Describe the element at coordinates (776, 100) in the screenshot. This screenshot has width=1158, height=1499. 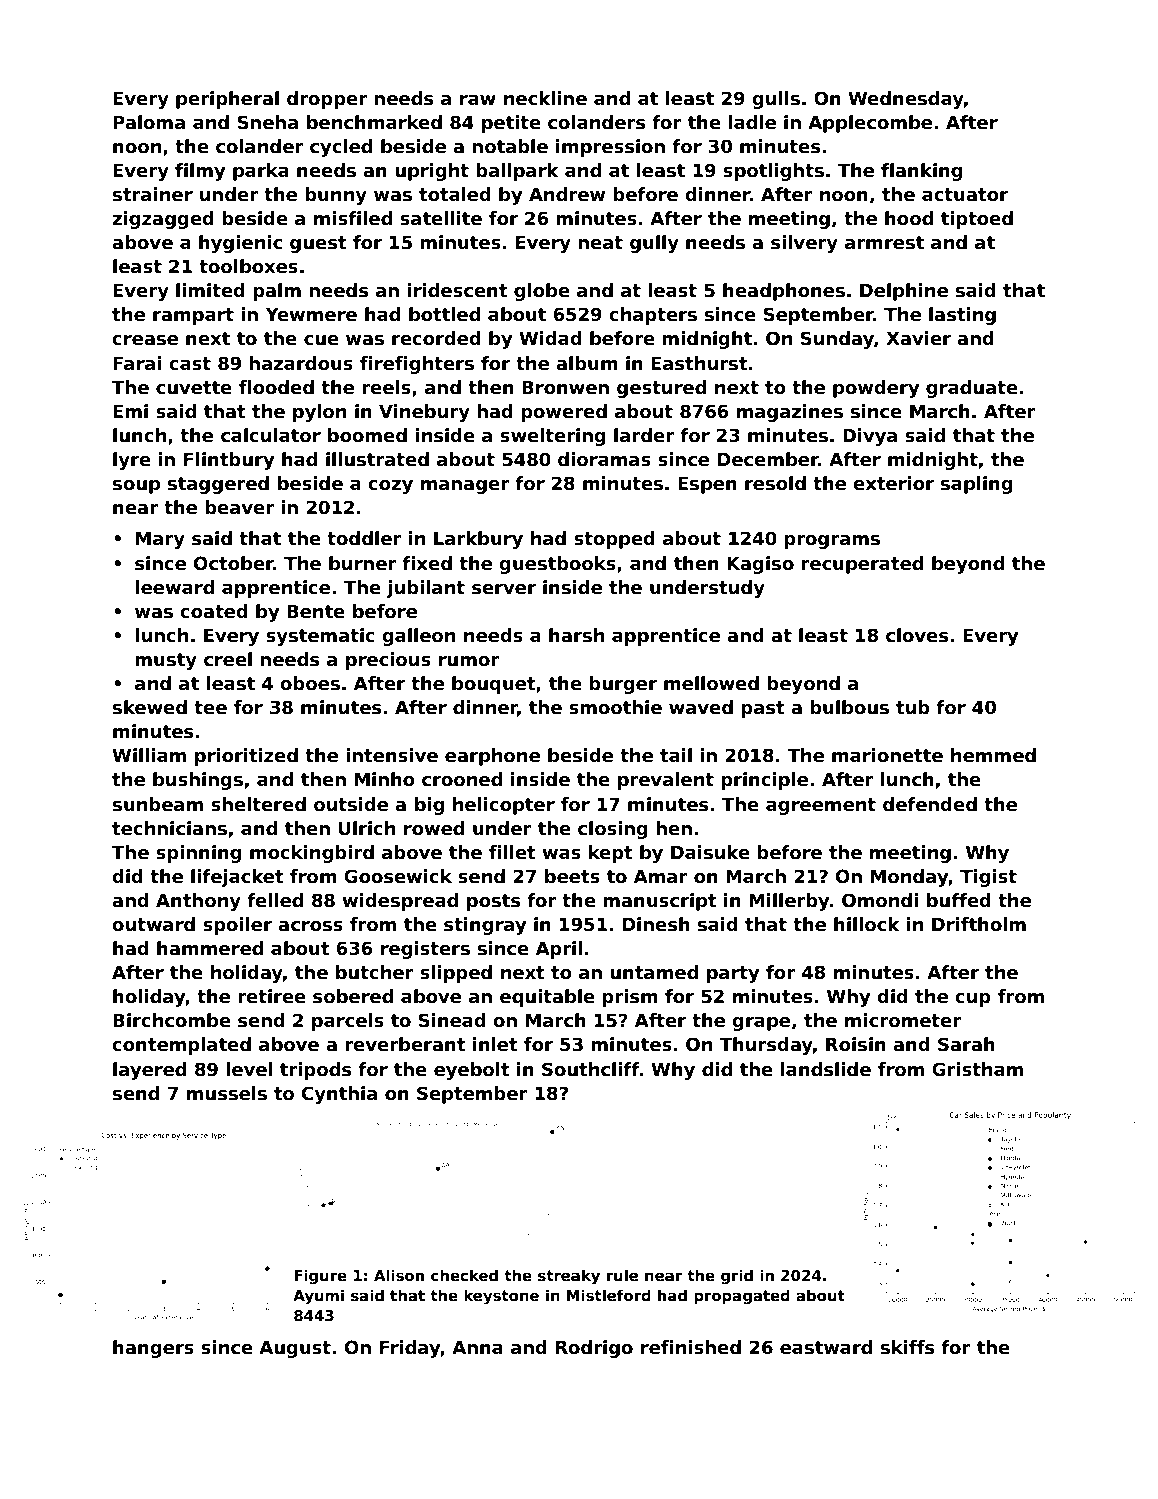
I see `gulls` at that location.
